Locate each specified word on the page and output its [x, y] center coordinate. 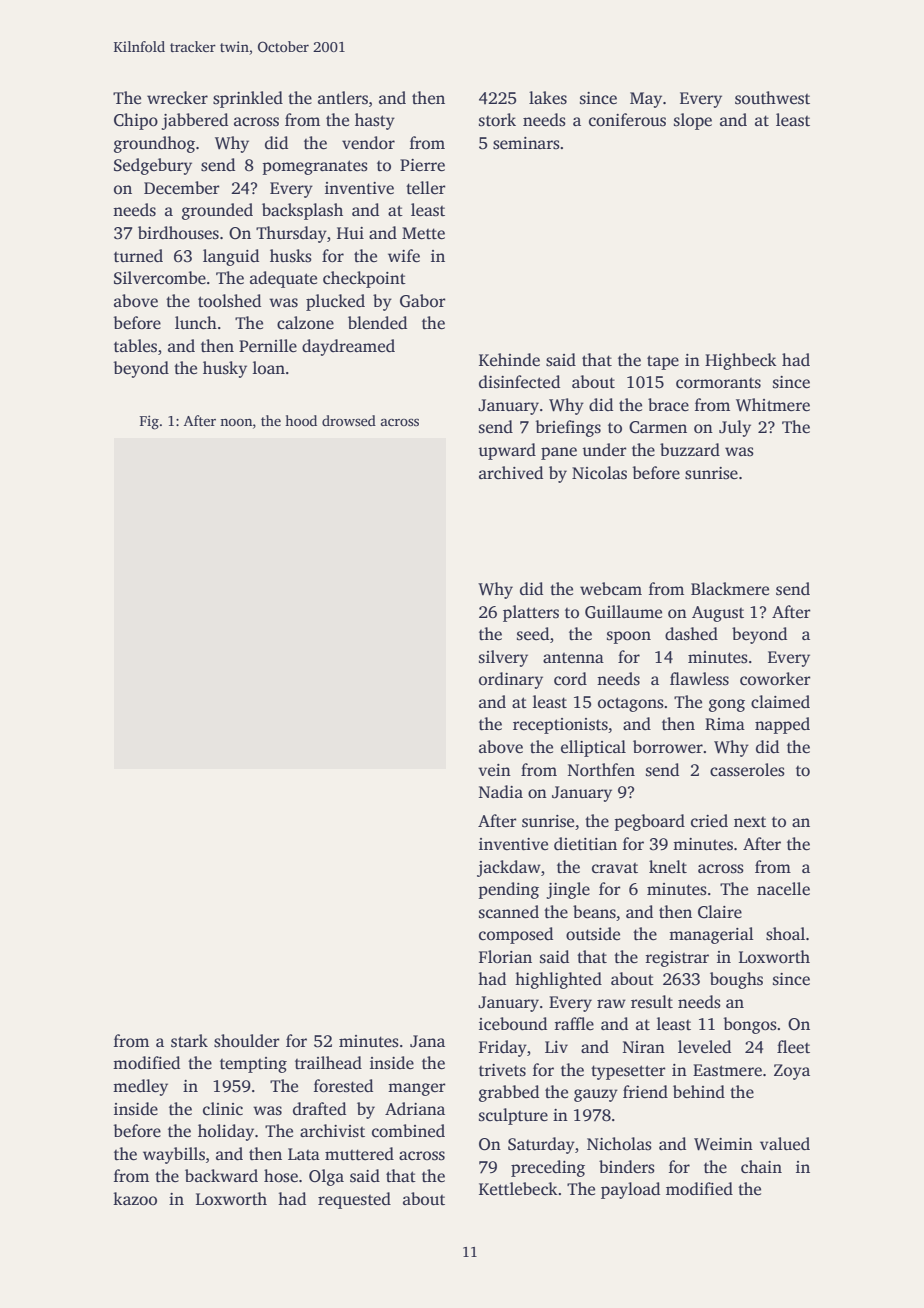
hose [281, 1176]
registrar [677, 959]
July [735, 428]
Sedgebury [153, 166]
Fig [149, 422]
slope [693, 121]
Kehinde [509, 360]
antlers [343, 98]
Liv [556, 1047]
